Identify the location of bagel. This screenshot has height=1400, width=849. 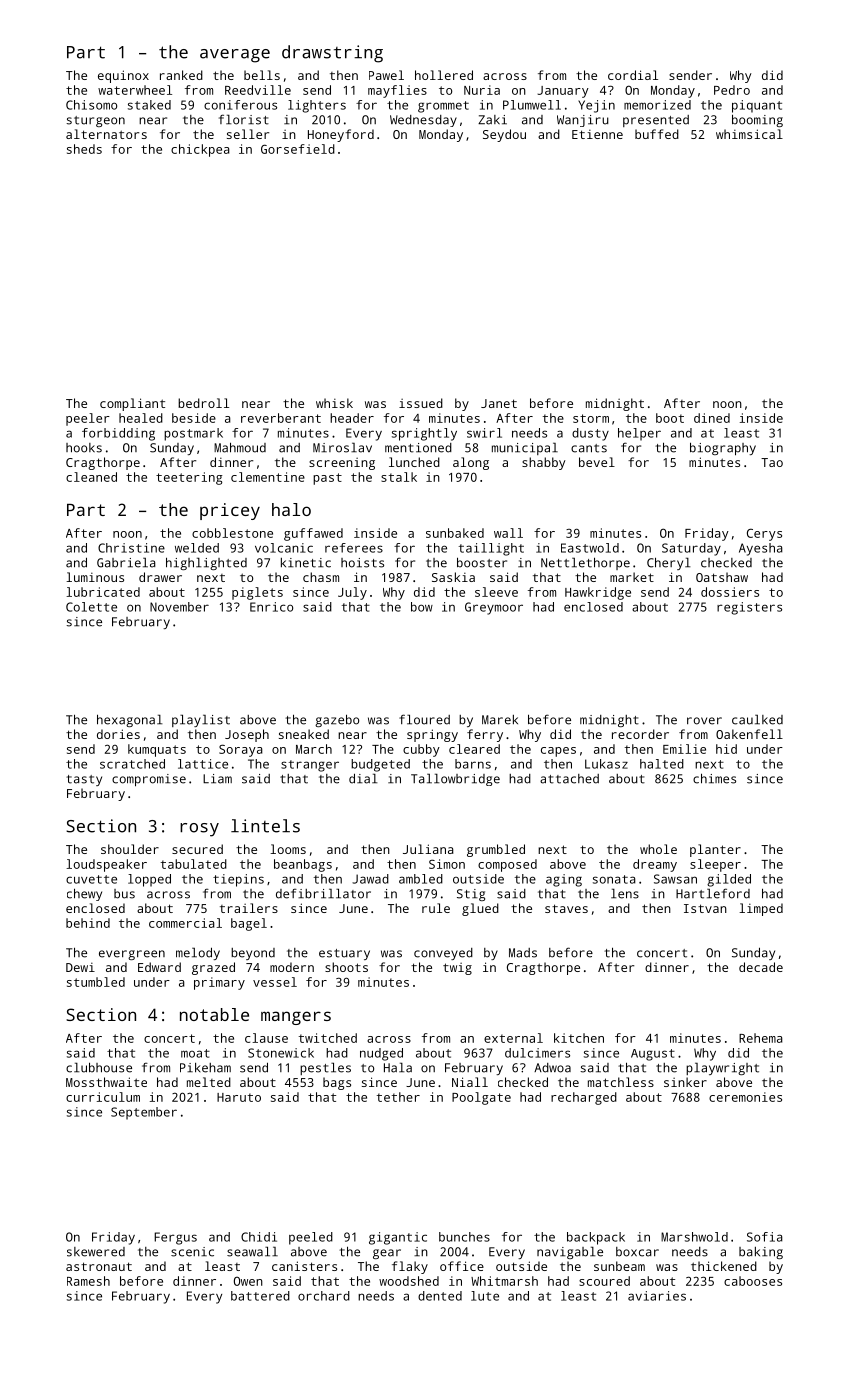
(249, 924).
